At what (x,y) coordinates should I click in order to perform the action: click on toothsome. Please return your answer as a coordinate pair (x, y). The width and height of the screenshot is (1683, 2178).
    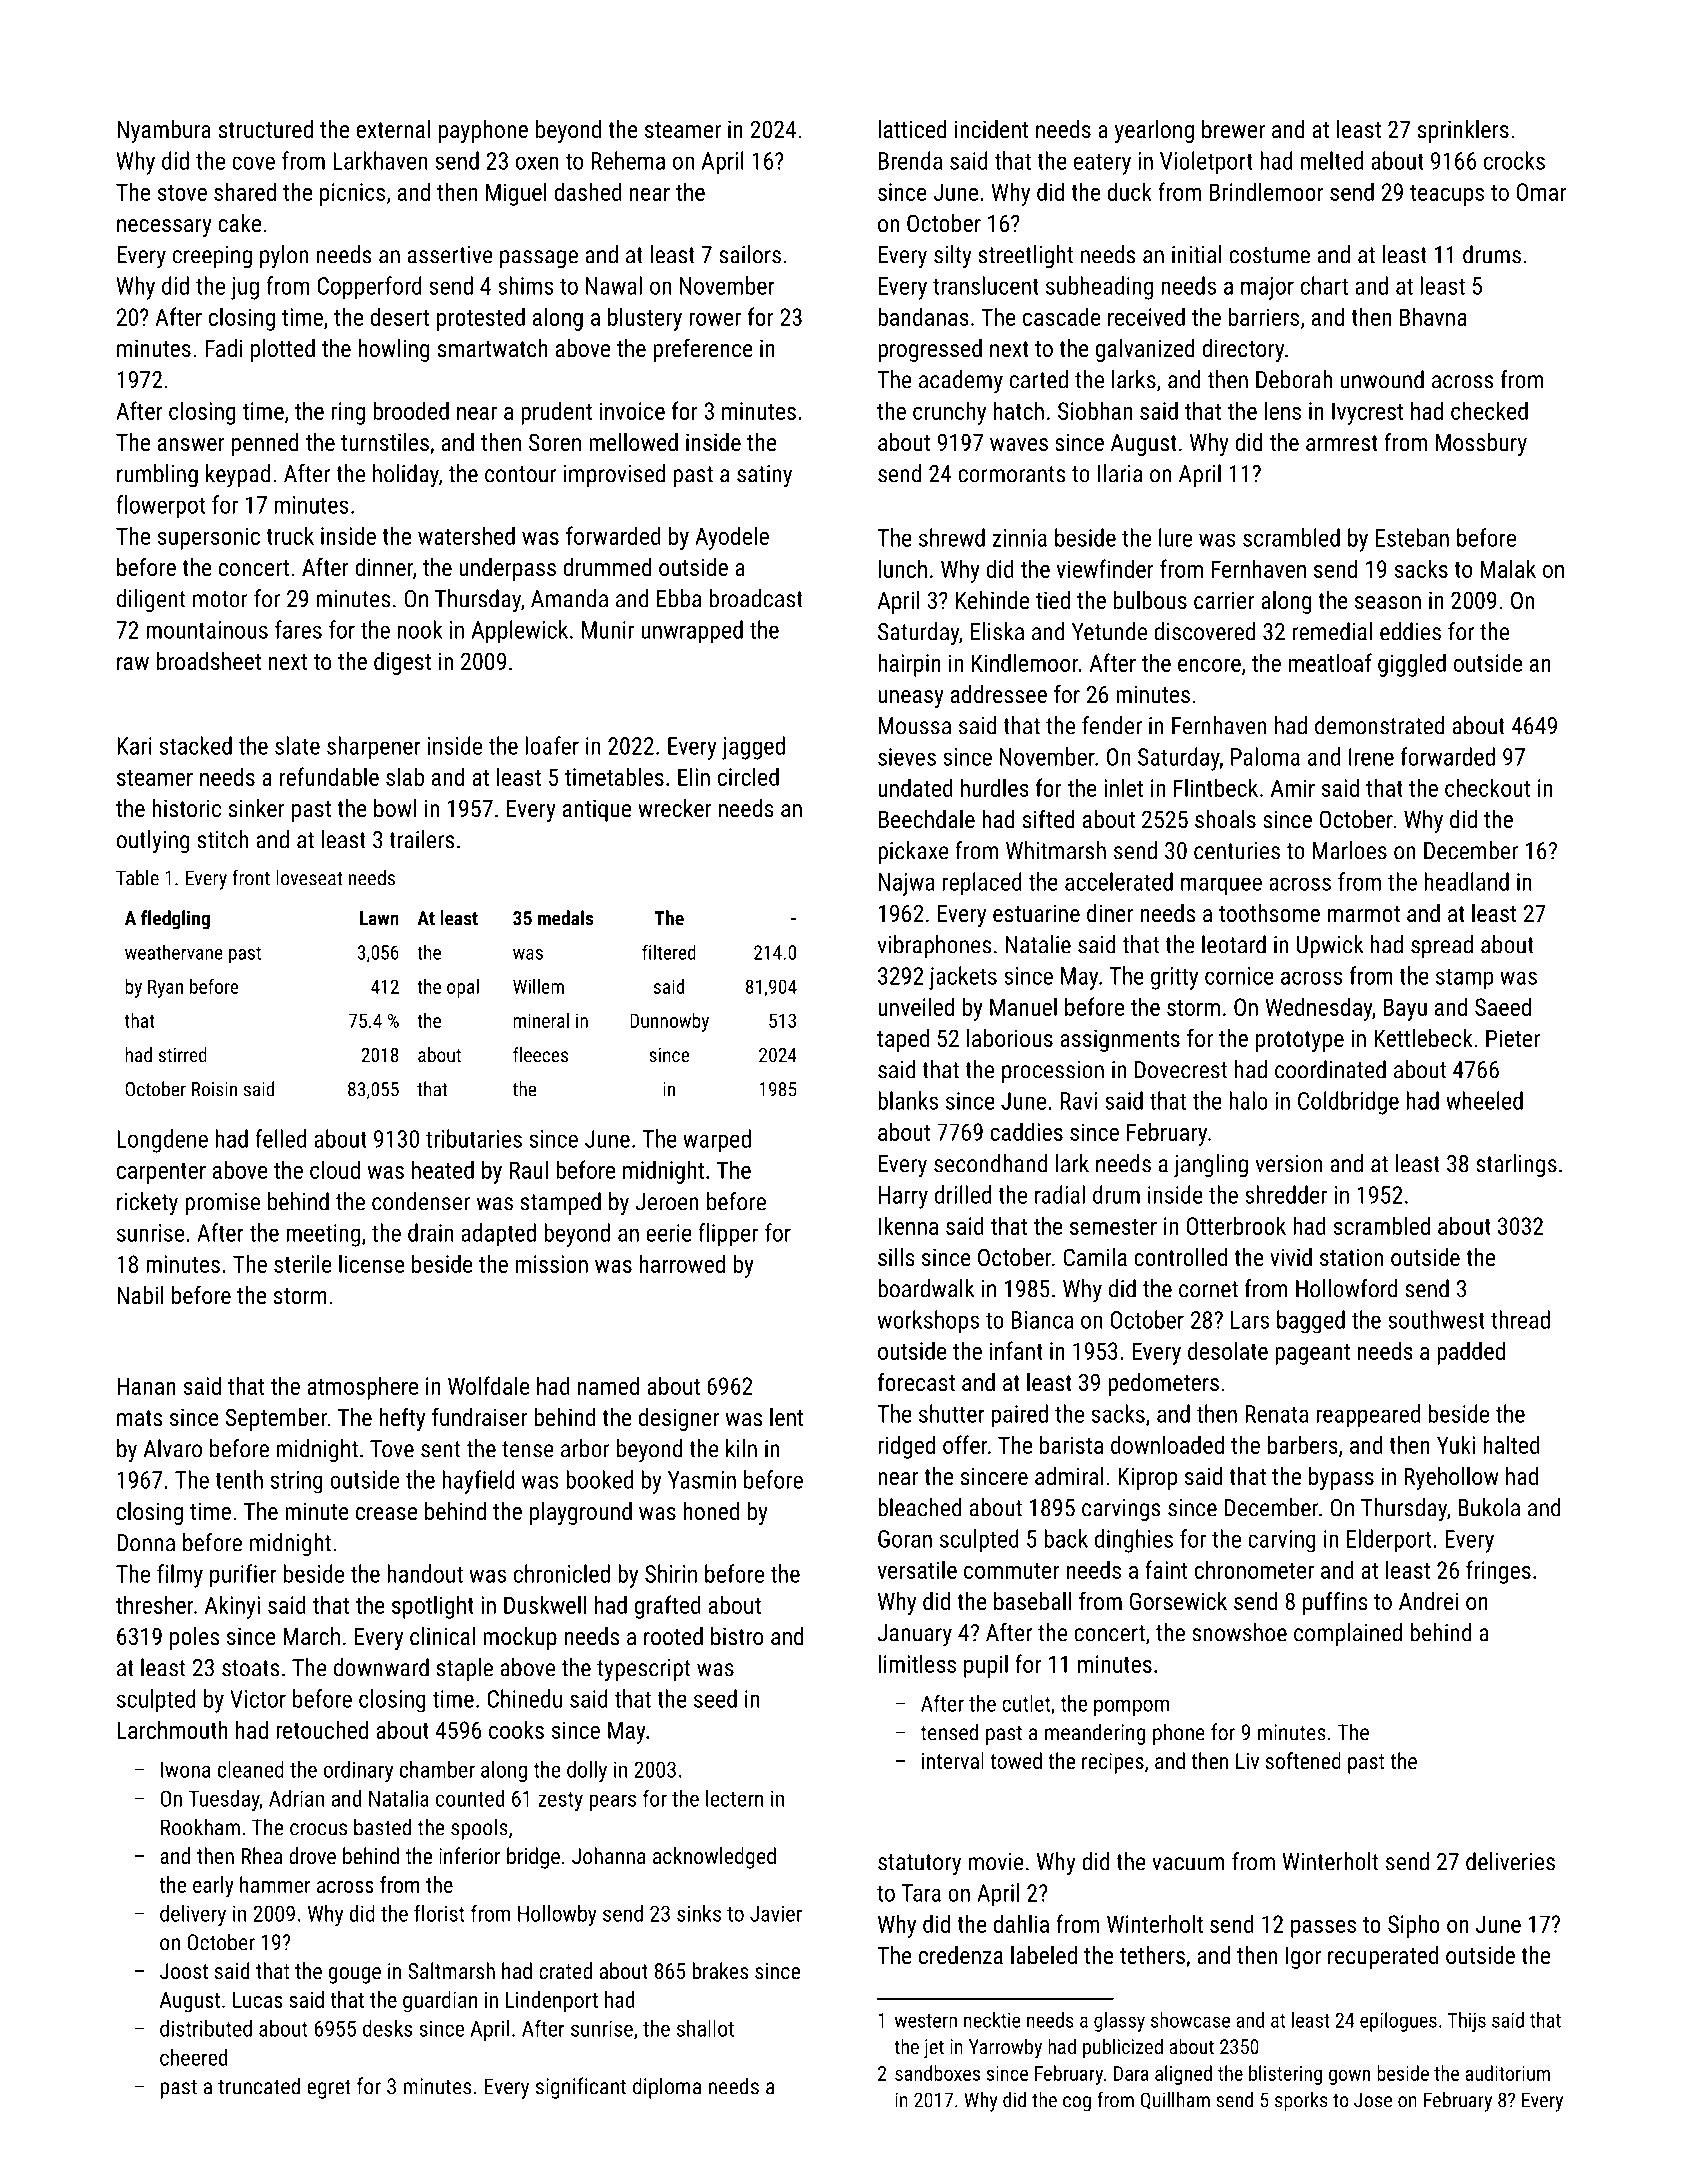
    Looking at the image, I should click on (1269, 913).
